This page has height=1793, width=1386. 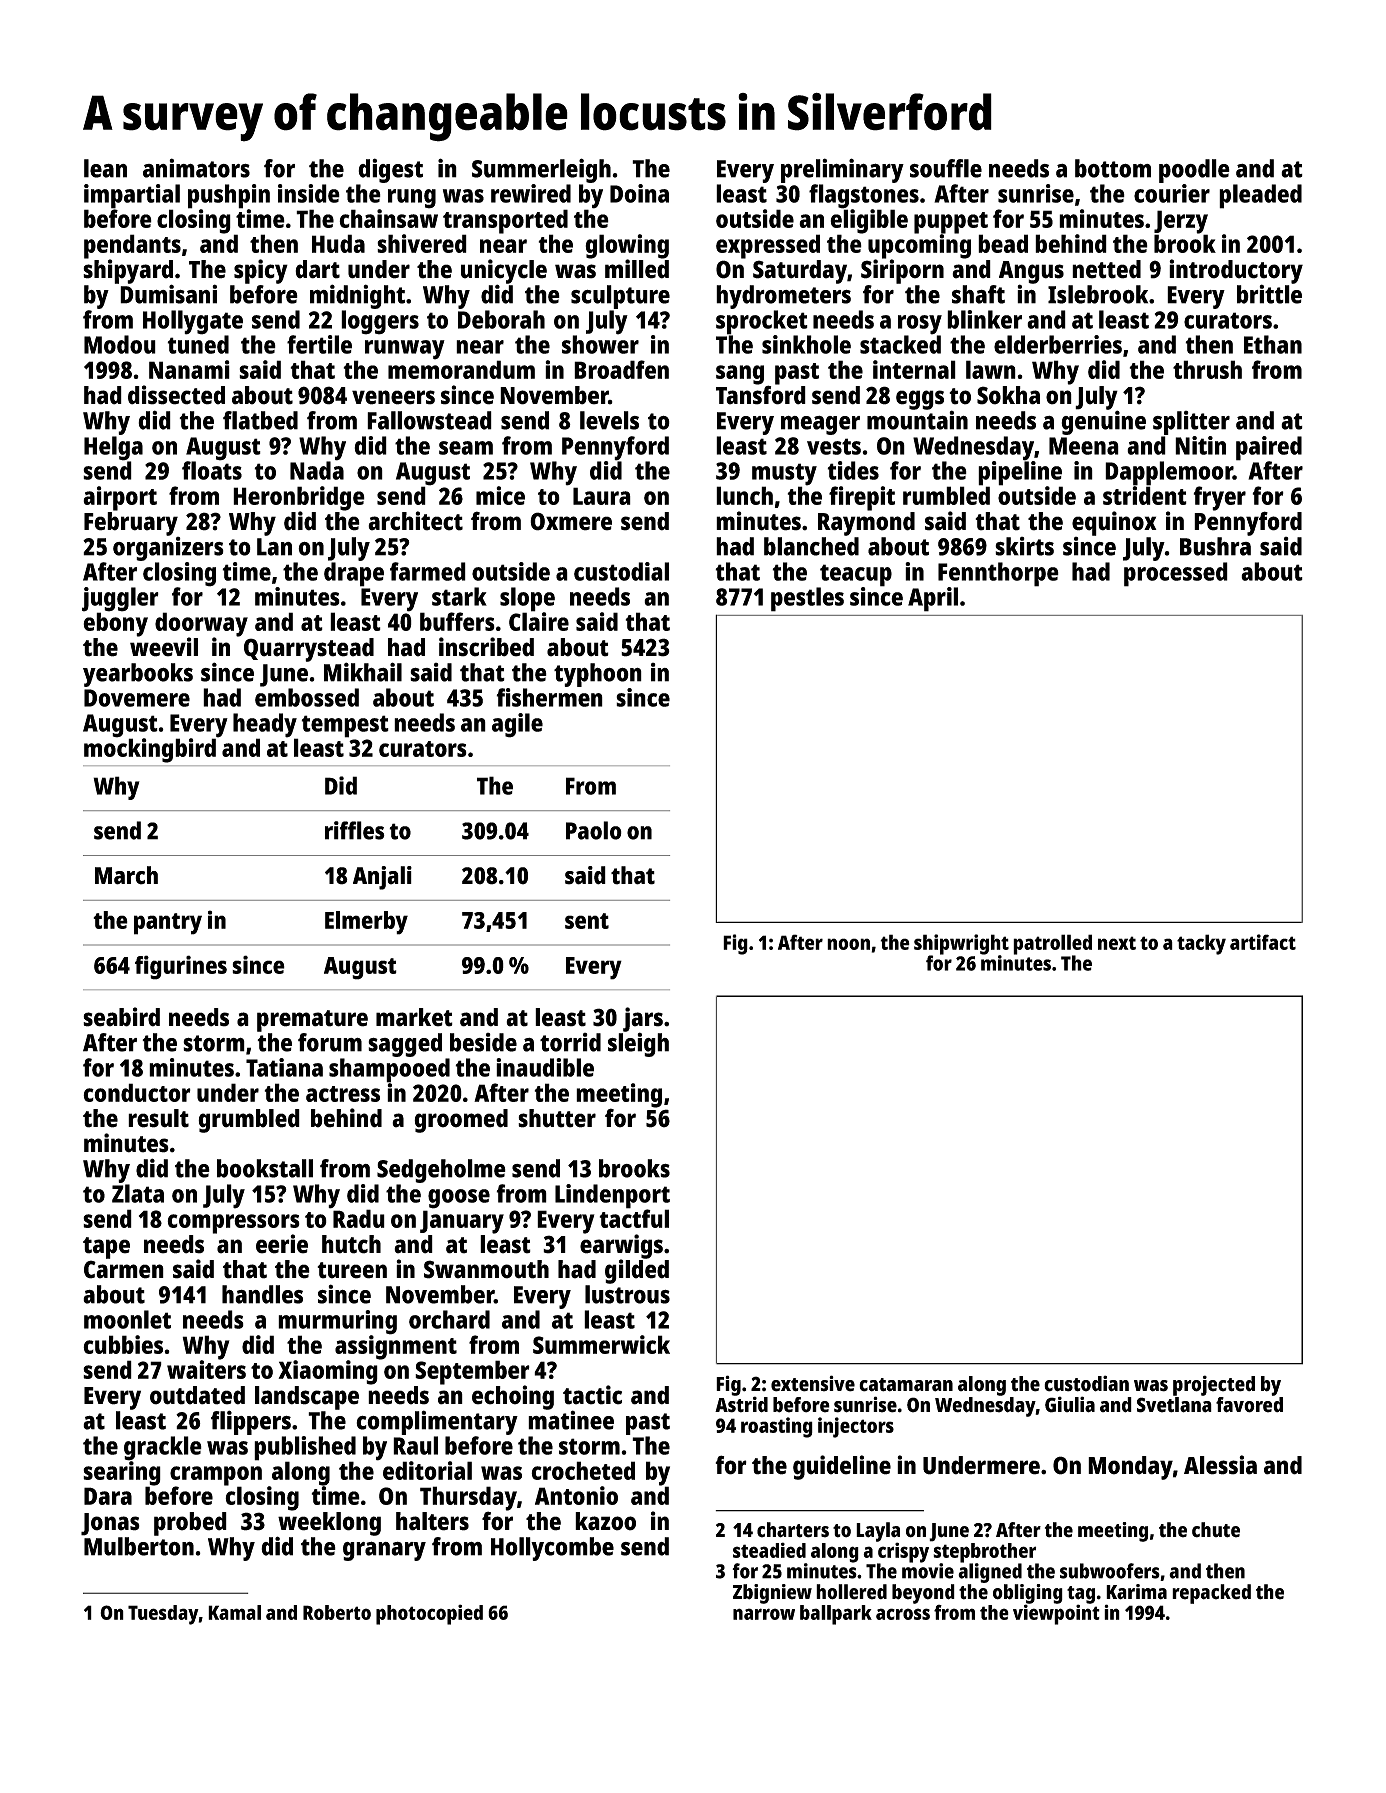 What do you see at coordinates (168, 924) in the page?
I see `pantry` at bounding box center [168, 924].
